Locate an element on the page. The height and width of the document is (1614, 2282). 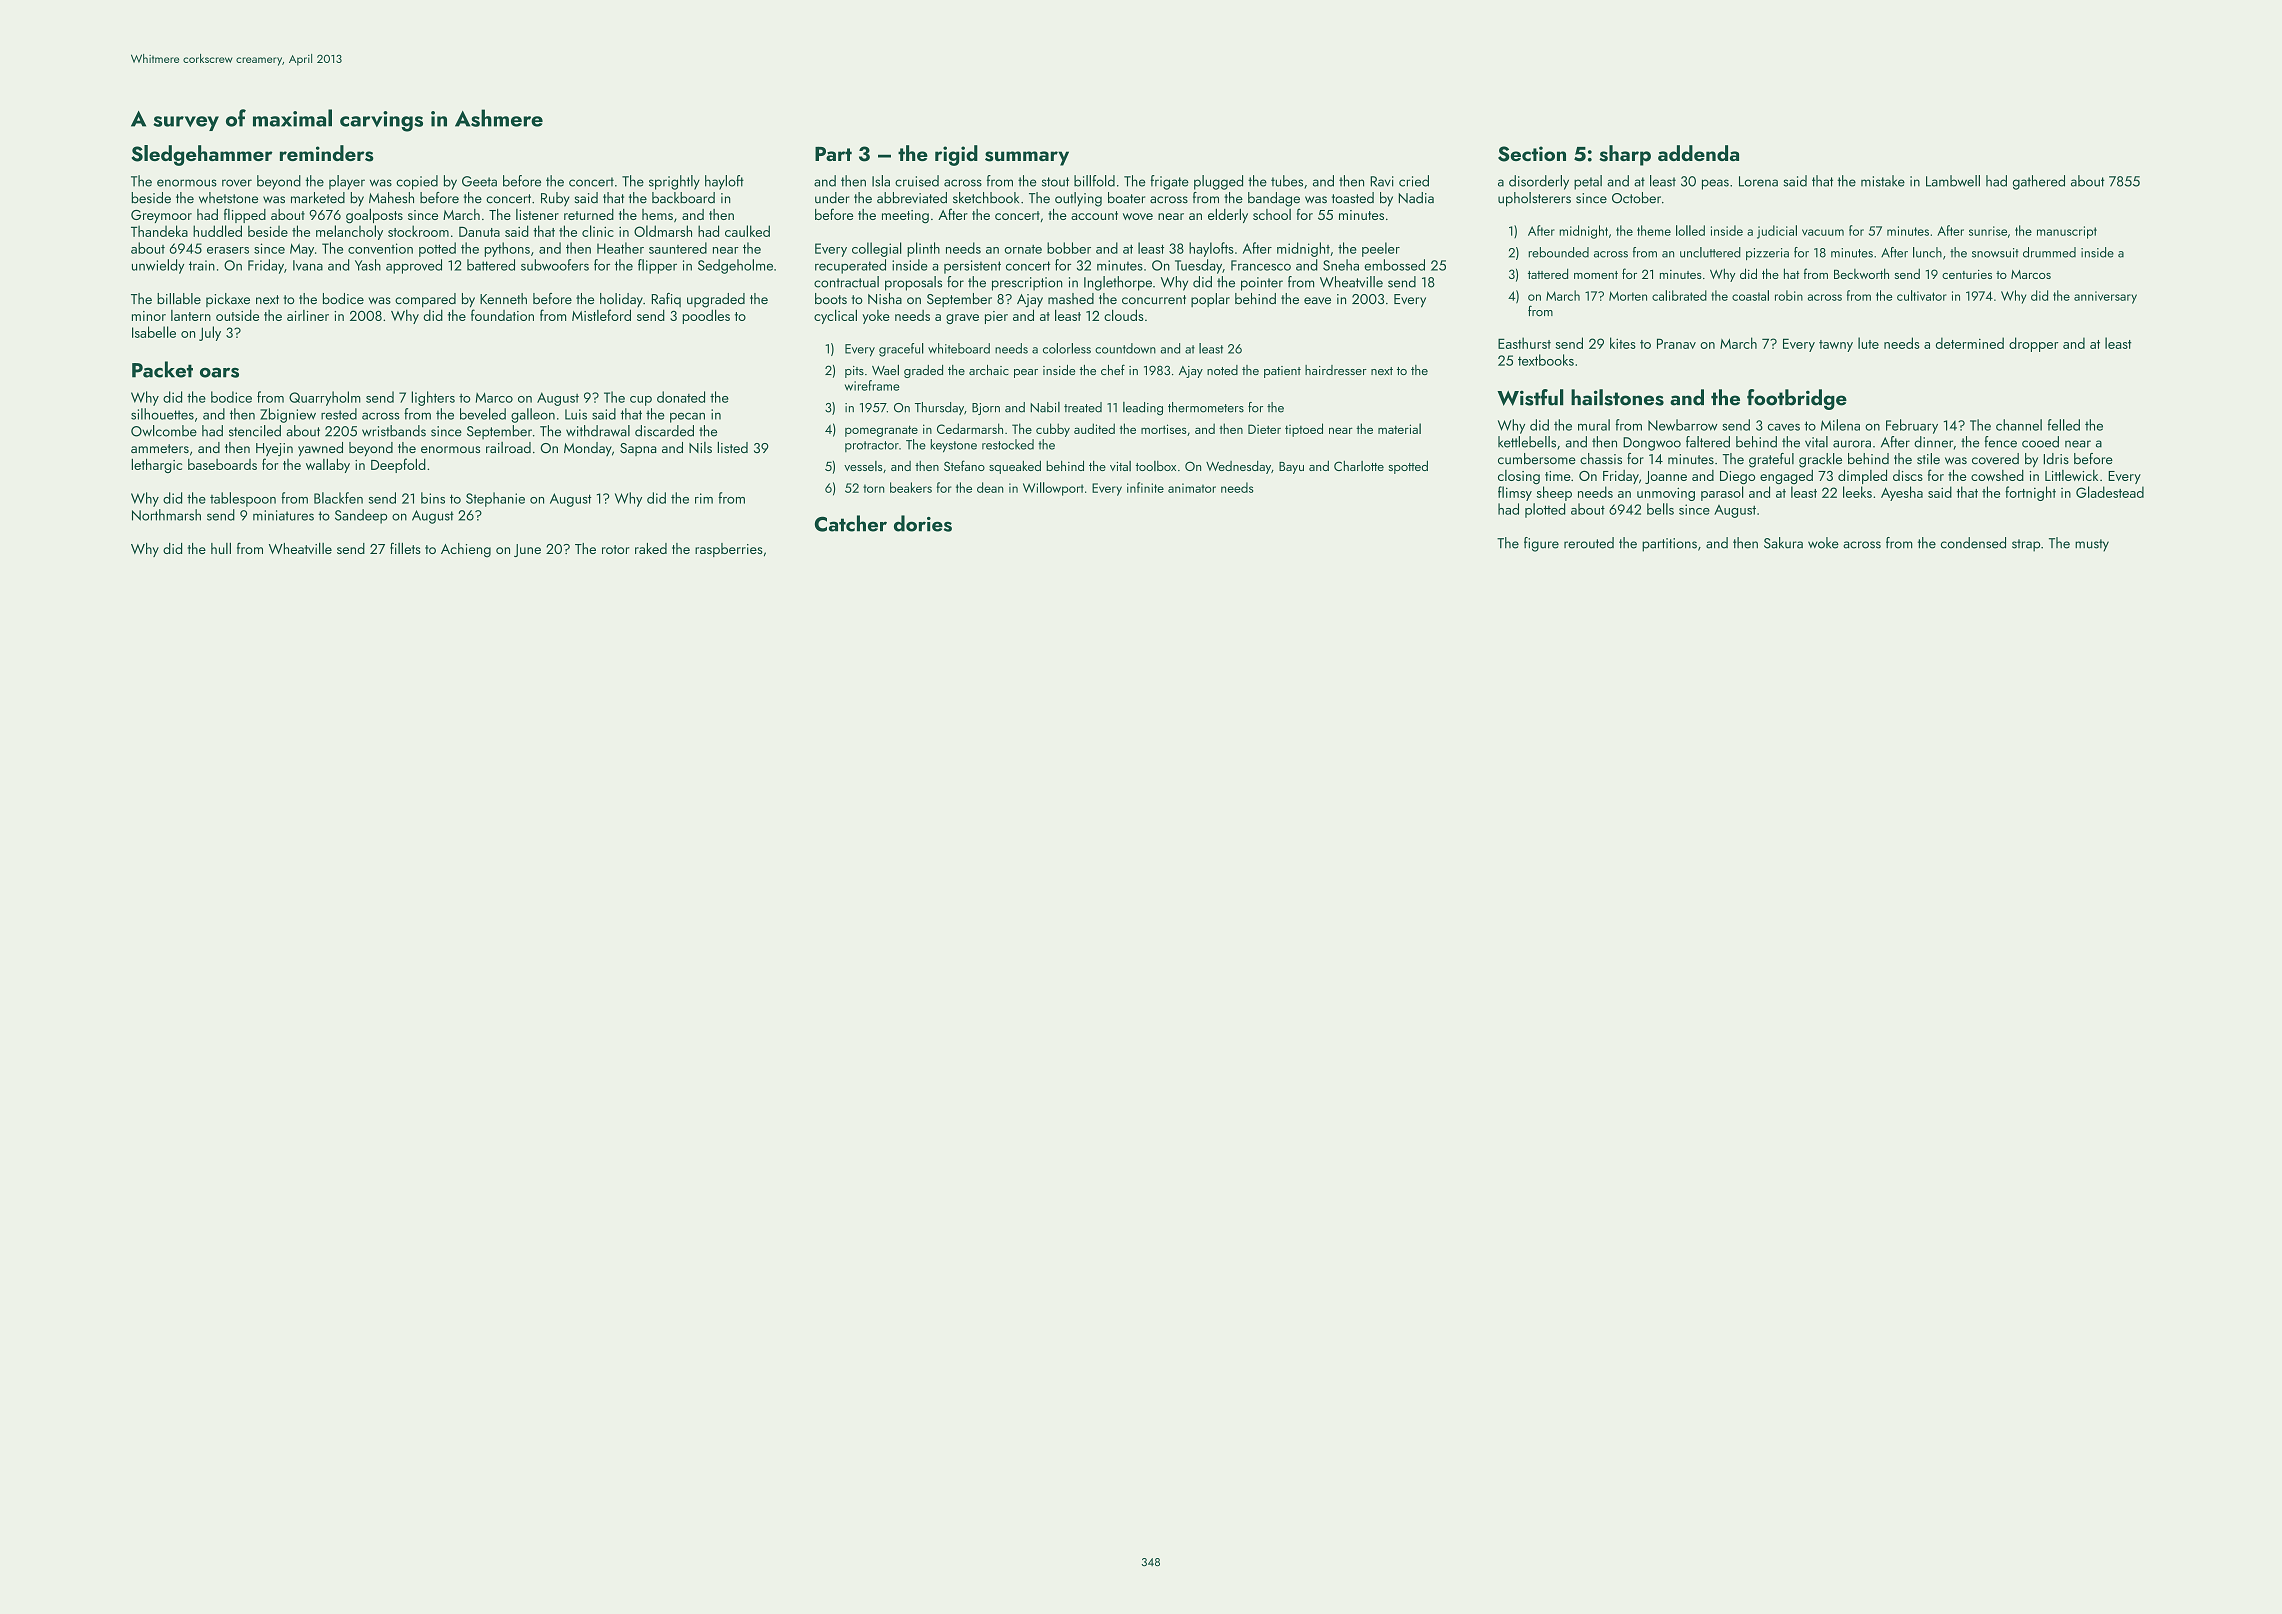
anniversary is located at coordinates (2105, 297).
